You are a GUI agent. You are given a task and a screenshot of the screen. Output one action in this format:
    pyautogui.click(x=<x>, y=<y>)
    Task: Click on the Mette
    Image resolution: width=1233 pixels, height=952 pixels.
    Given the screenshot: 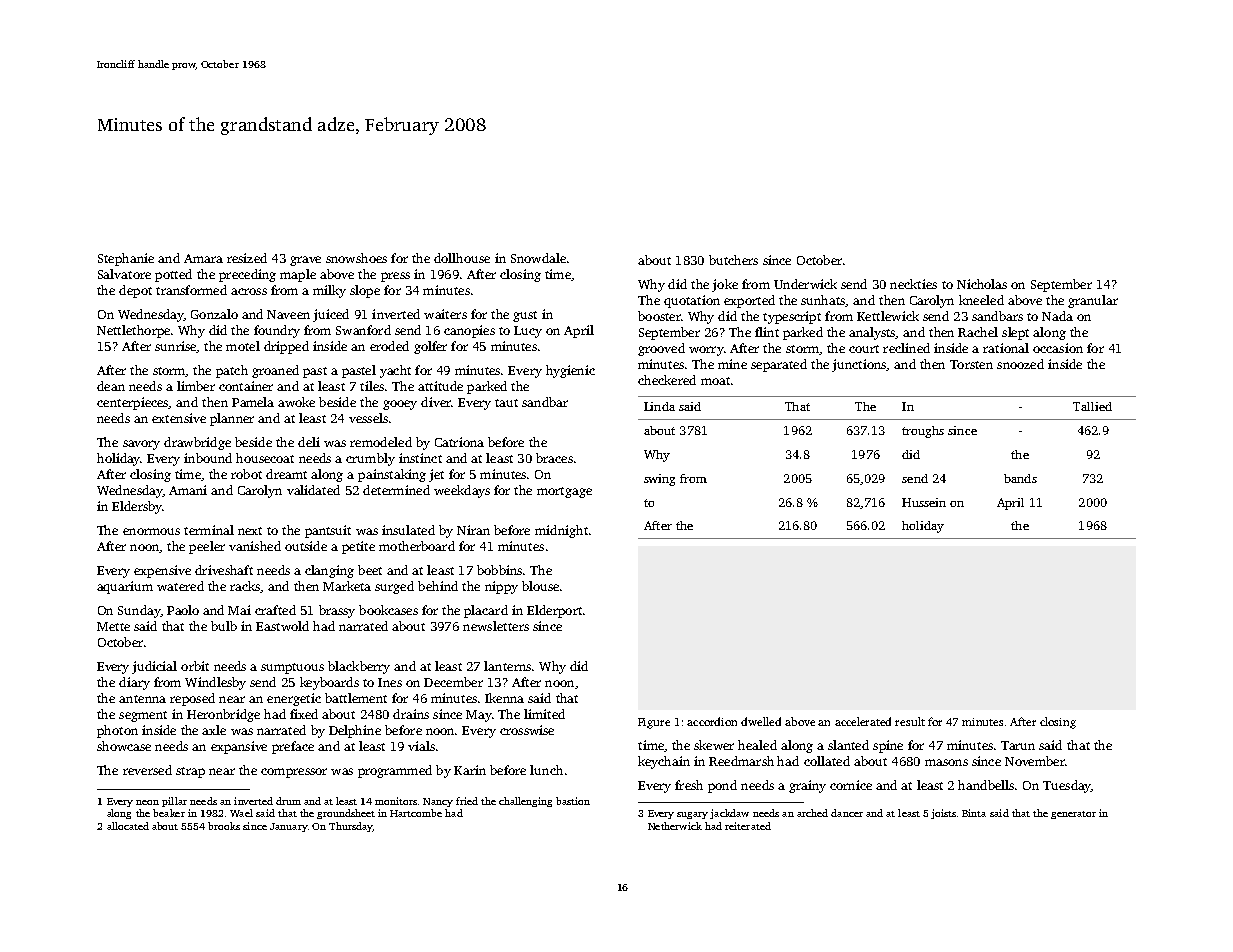 What is the action you would take?
    pyautogui.click(x=113, y=626)
